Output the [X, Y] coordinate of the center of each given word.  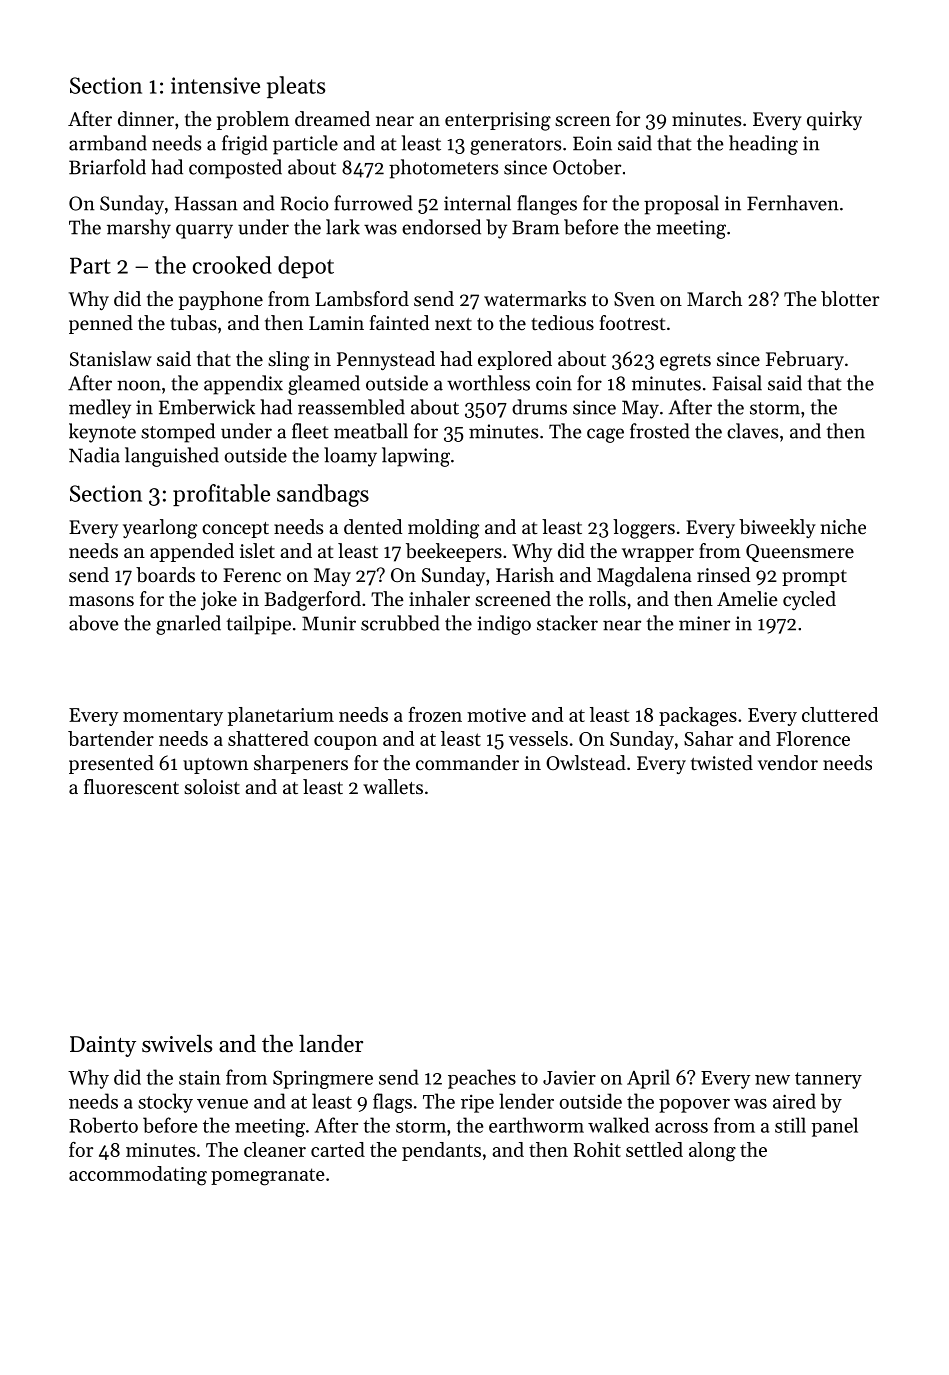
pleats [296, 87]
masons [101, 601]
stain [200, 1077]
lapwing [416, 457]
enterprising [498, 121]
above [94, 623]
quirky [834, 120]
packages [698, 717]
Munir [329, 623]
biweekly [777, 528]
